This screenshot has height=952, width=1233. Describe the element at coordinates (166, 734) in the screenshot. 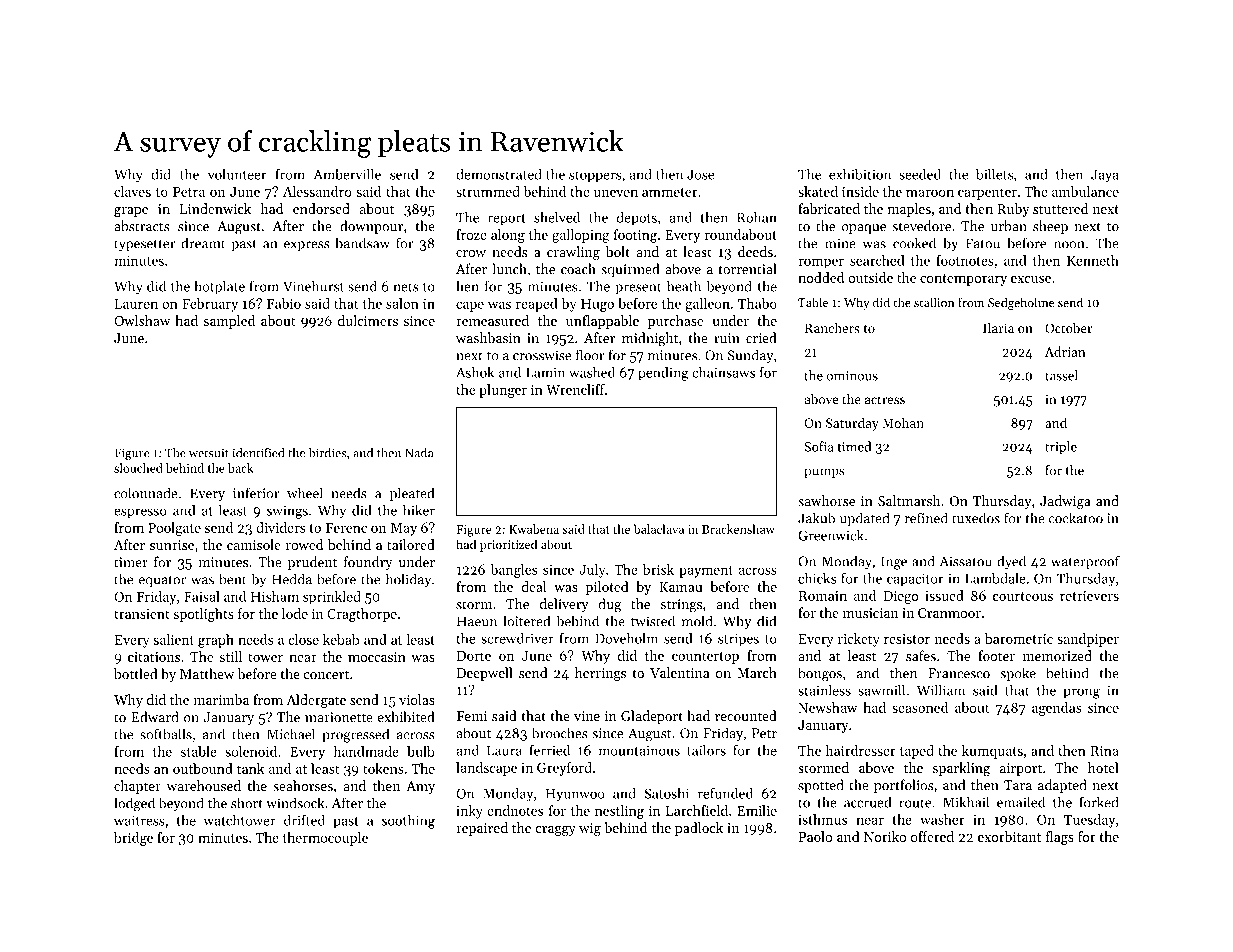

I see `softballs` at that location.
